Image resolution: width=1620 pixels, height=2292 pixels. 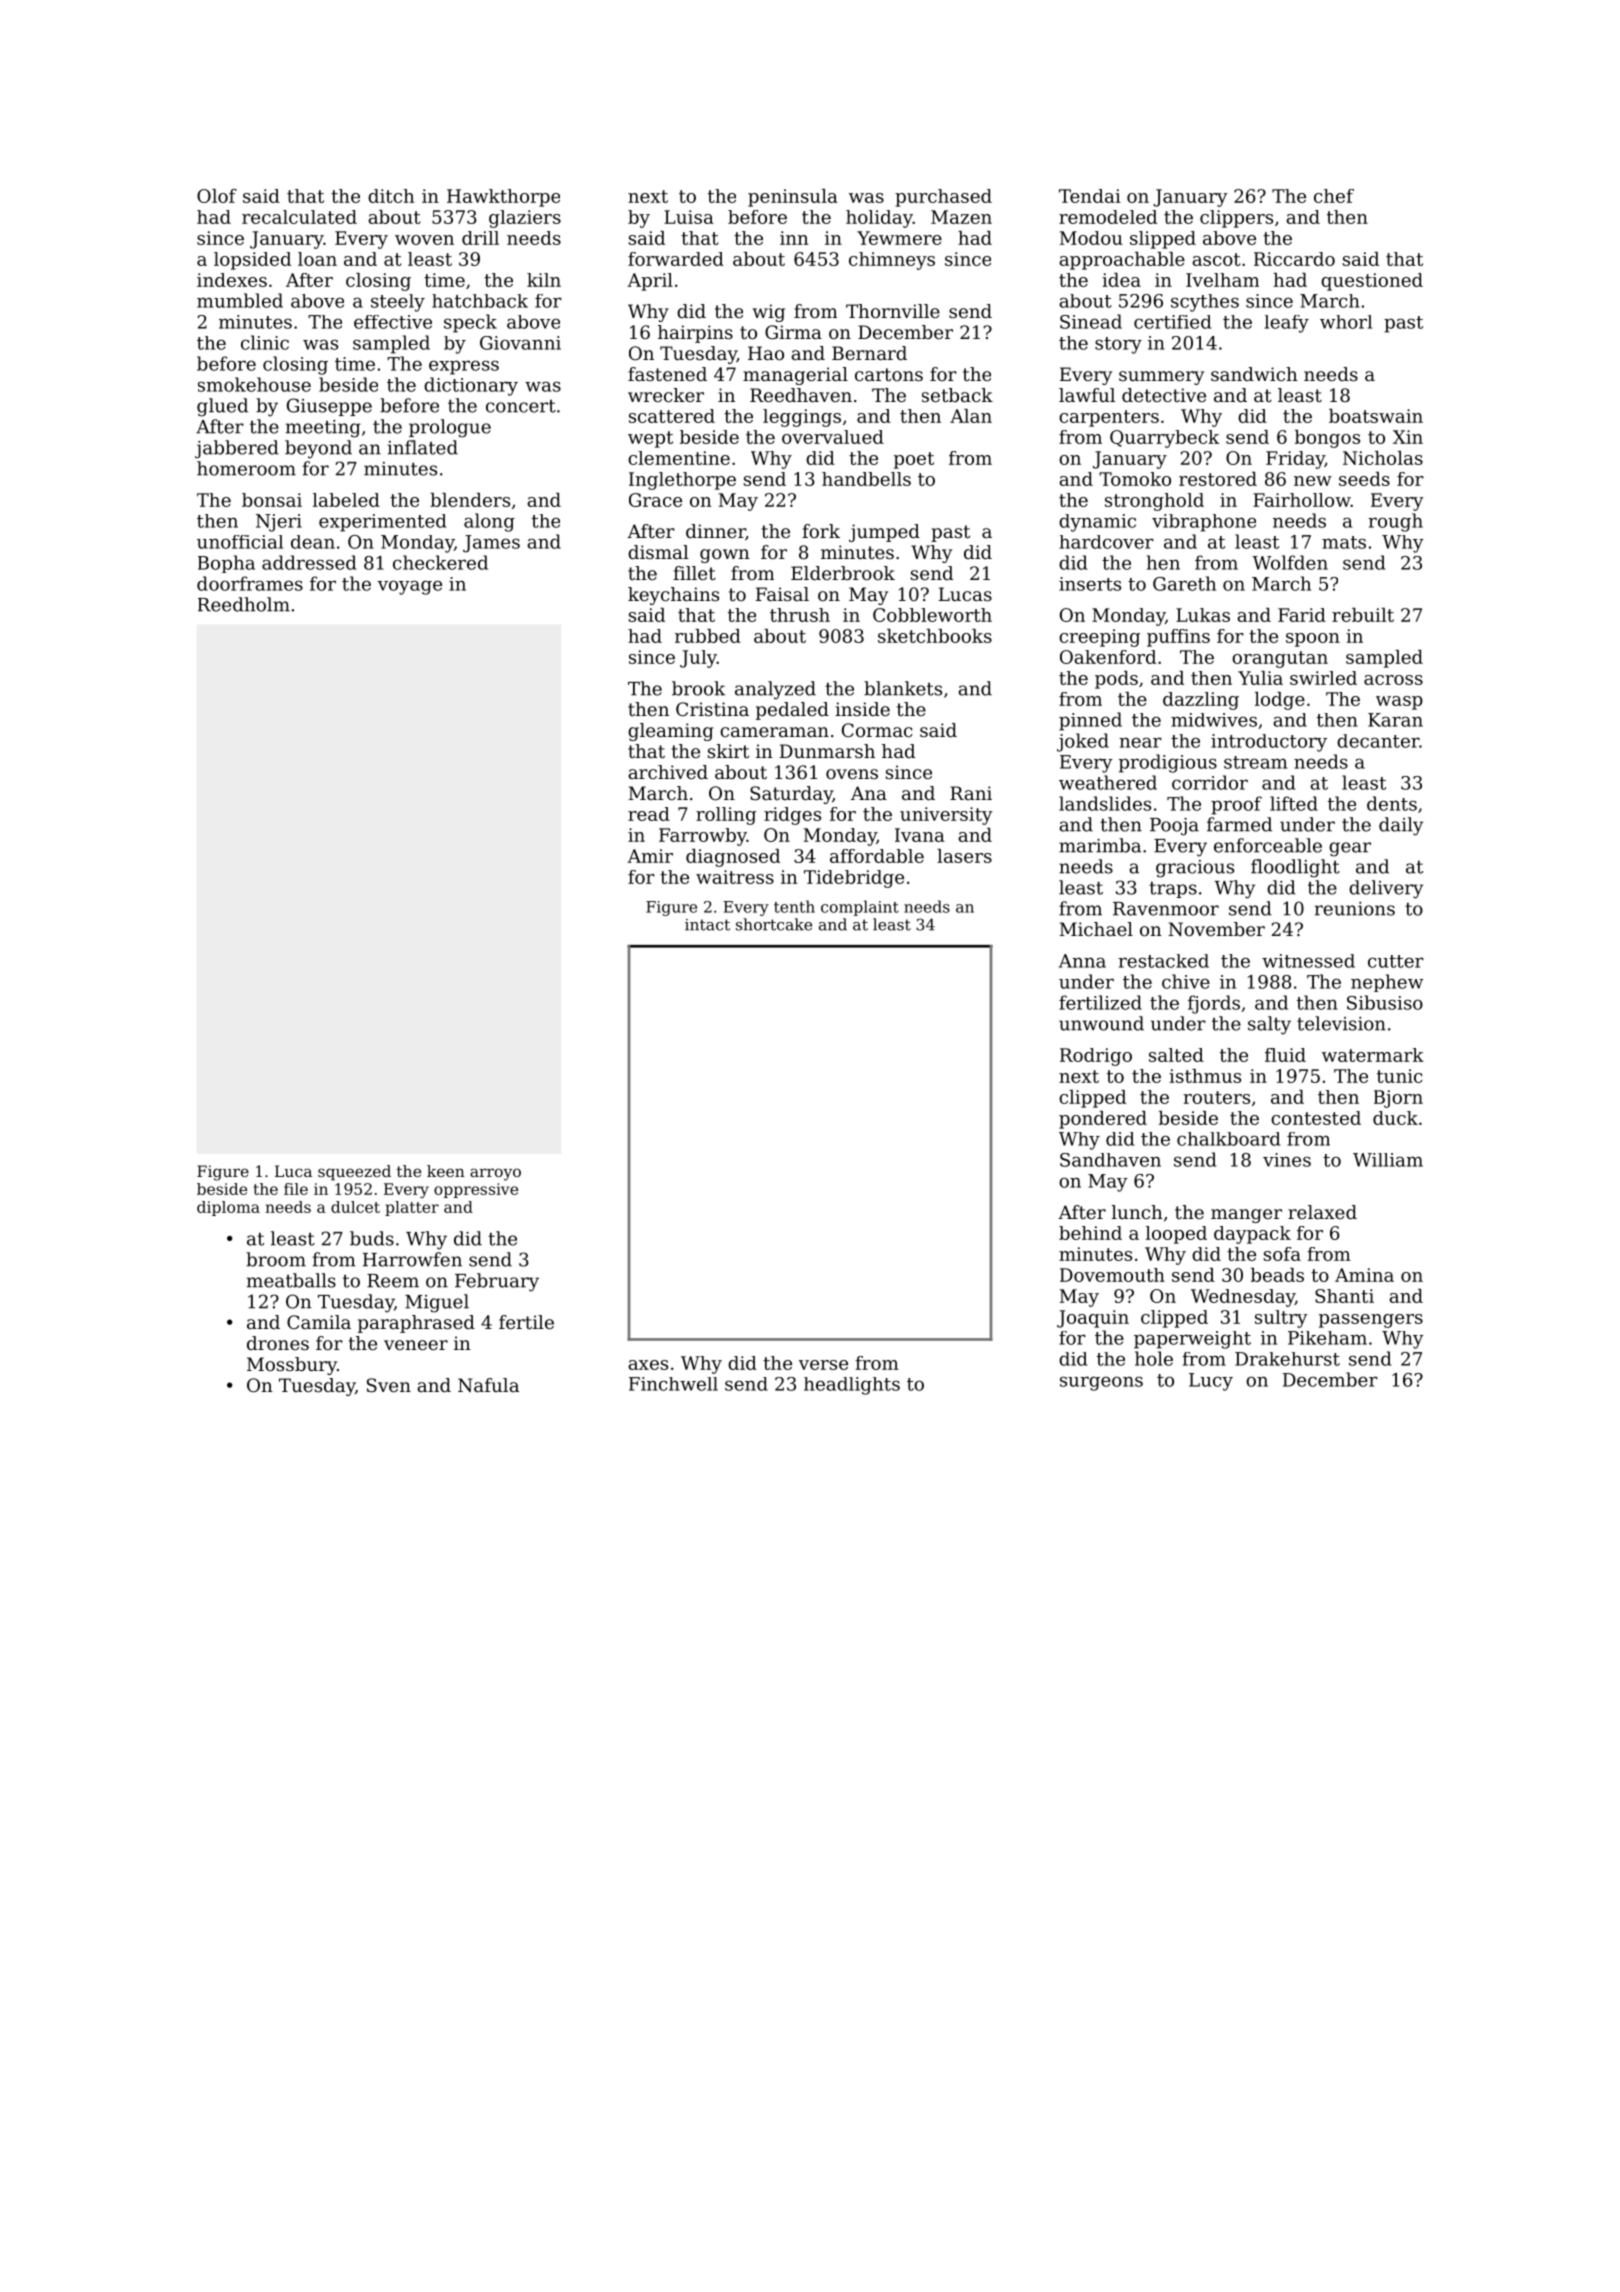 I want to click on thrush, so click(x=800, y=615).
